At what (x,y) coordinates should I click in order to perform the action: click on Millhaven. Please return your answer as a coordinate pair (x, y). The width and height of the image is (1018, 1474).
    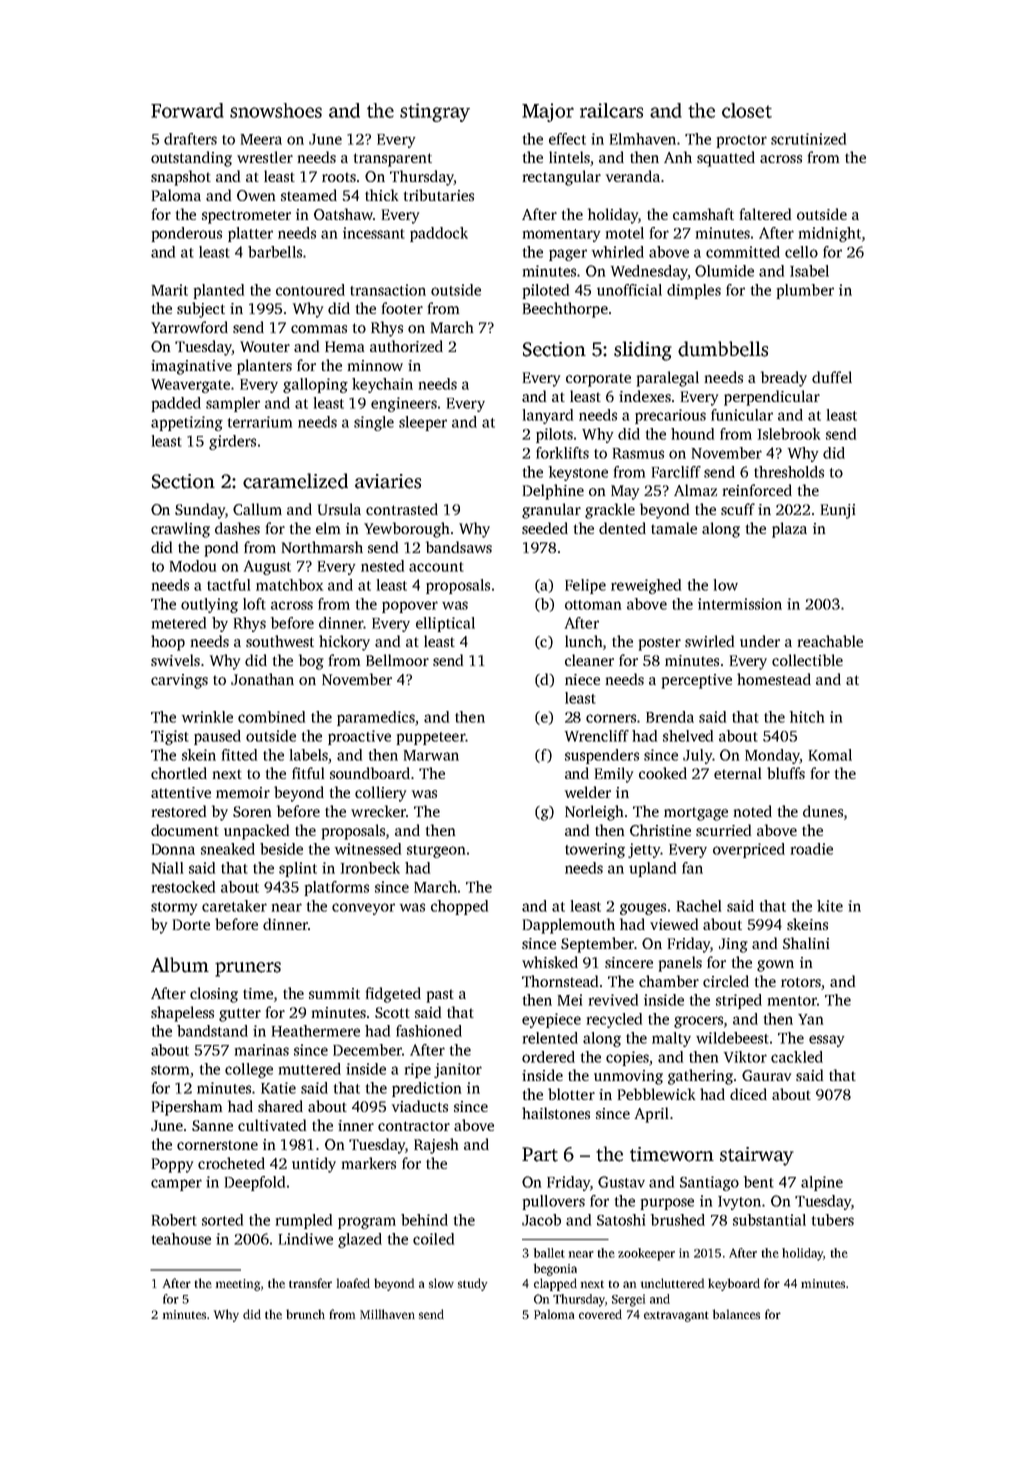
    Looking at the image, I should click on (387, 1314).
